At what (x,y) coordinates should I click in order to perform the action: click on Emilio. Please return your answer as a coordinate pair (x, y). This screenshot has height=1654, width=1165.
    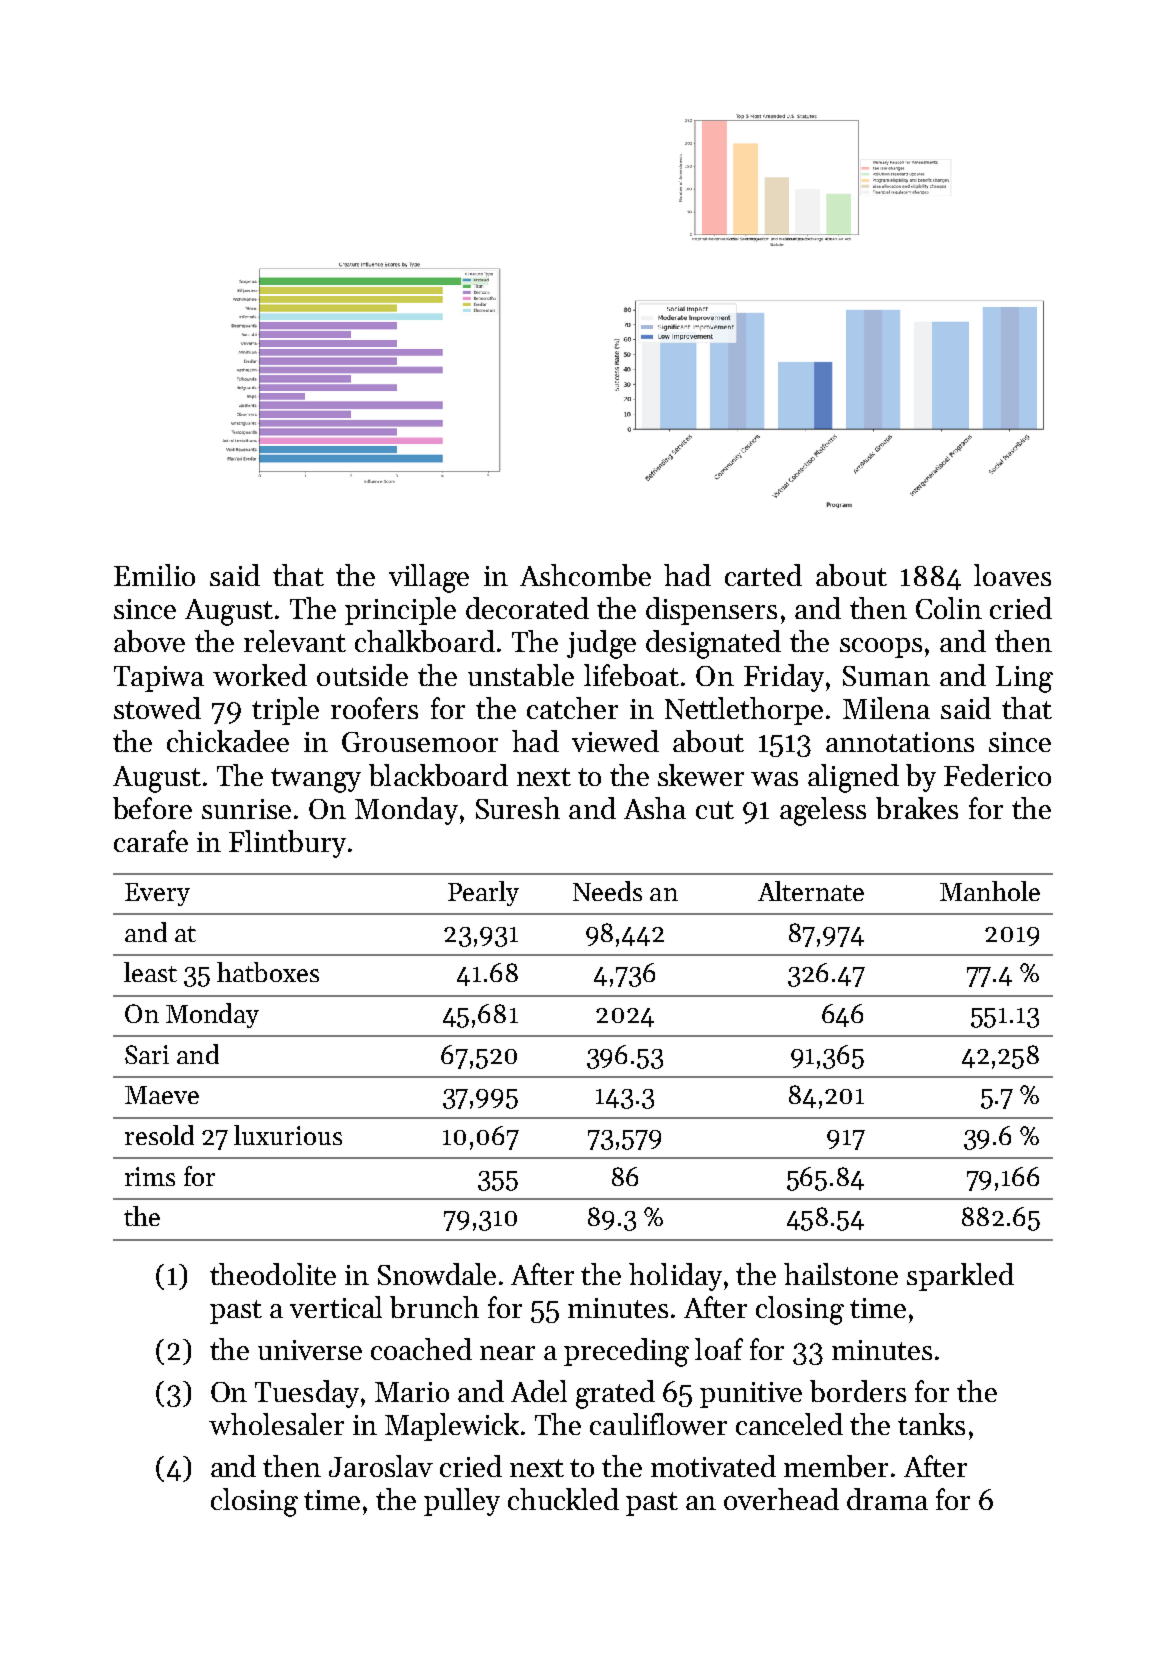
    Looking at the image, I should click on (154, 575).
